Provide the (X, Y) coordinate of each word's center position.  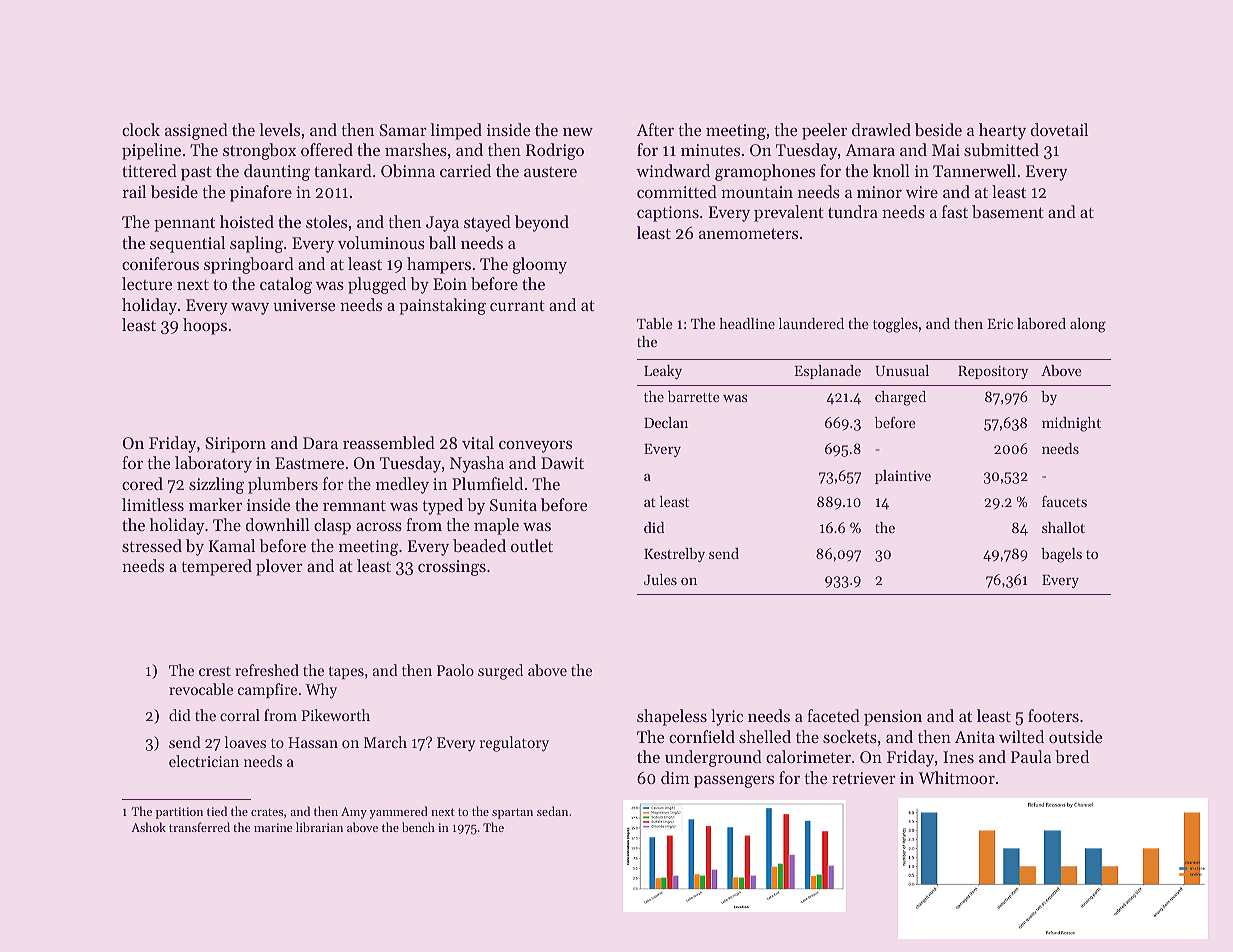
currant (517, 305)
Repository (993, 372)
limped (456, 131)
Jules (660, 579)
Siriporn (235, 445)
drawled (881, 129)
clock (141, 129)
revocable (201, 689)
